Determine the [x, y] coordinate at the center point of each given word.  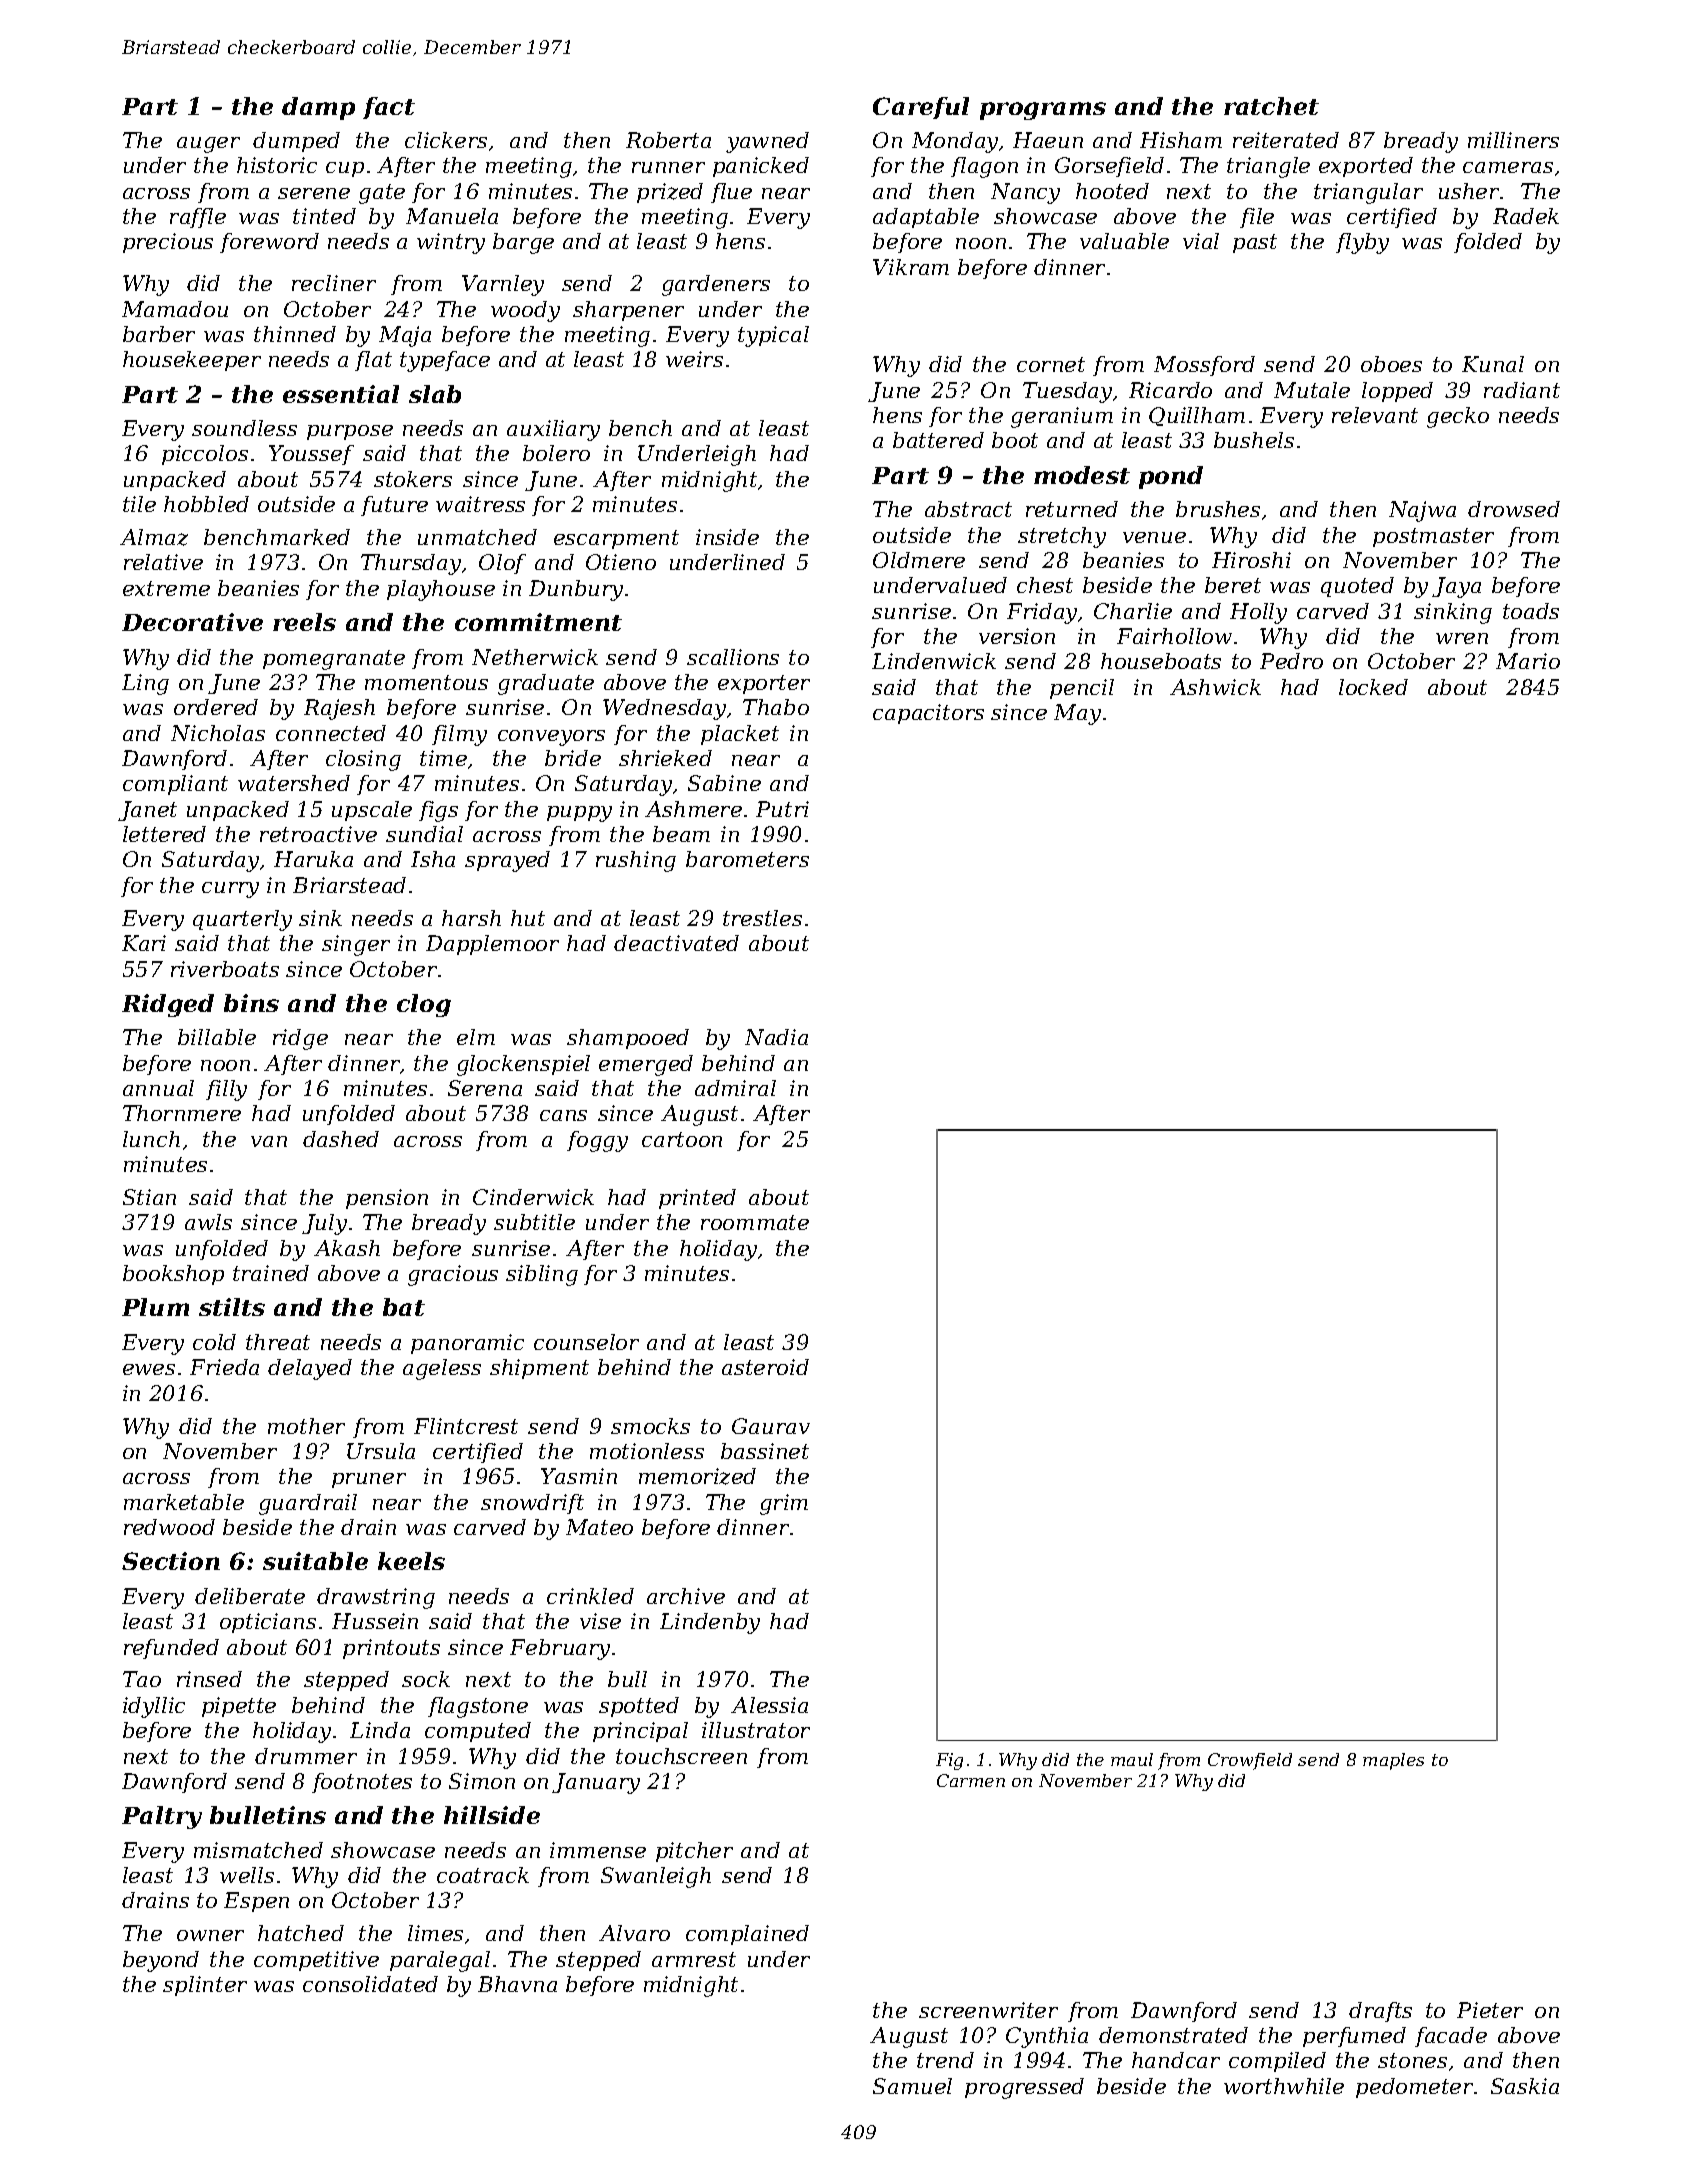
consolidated [370, 1984]
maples [1393, 1761]
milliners [1513, 140]
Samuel [912, 2086]
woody [525, 311]
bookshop [173, 1275]
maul [1132, 1759]
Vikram [911, 267]
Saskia [1525, 2086]
